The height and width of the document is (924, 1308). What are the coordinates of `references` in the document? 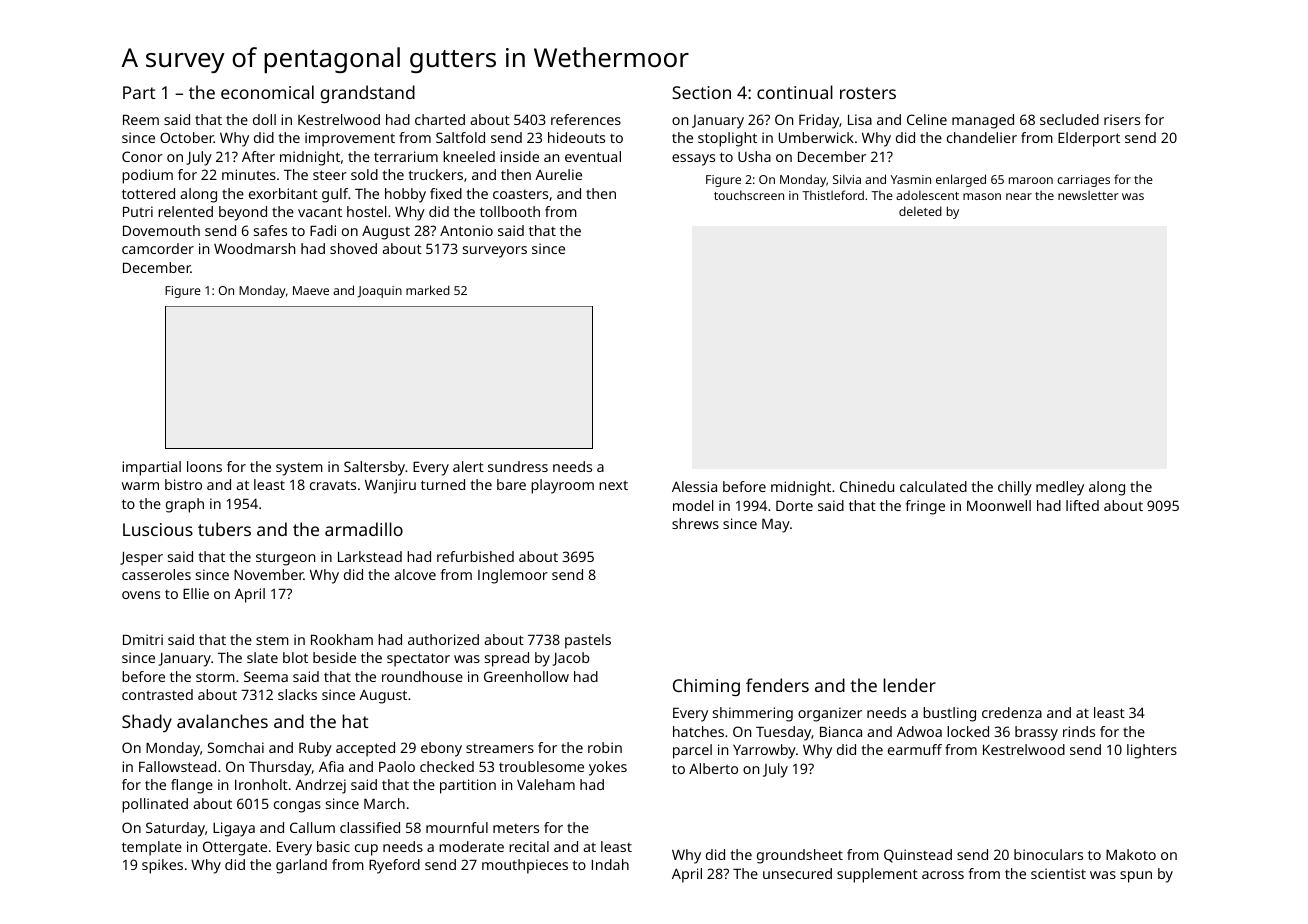 It's located at (586, 119).
